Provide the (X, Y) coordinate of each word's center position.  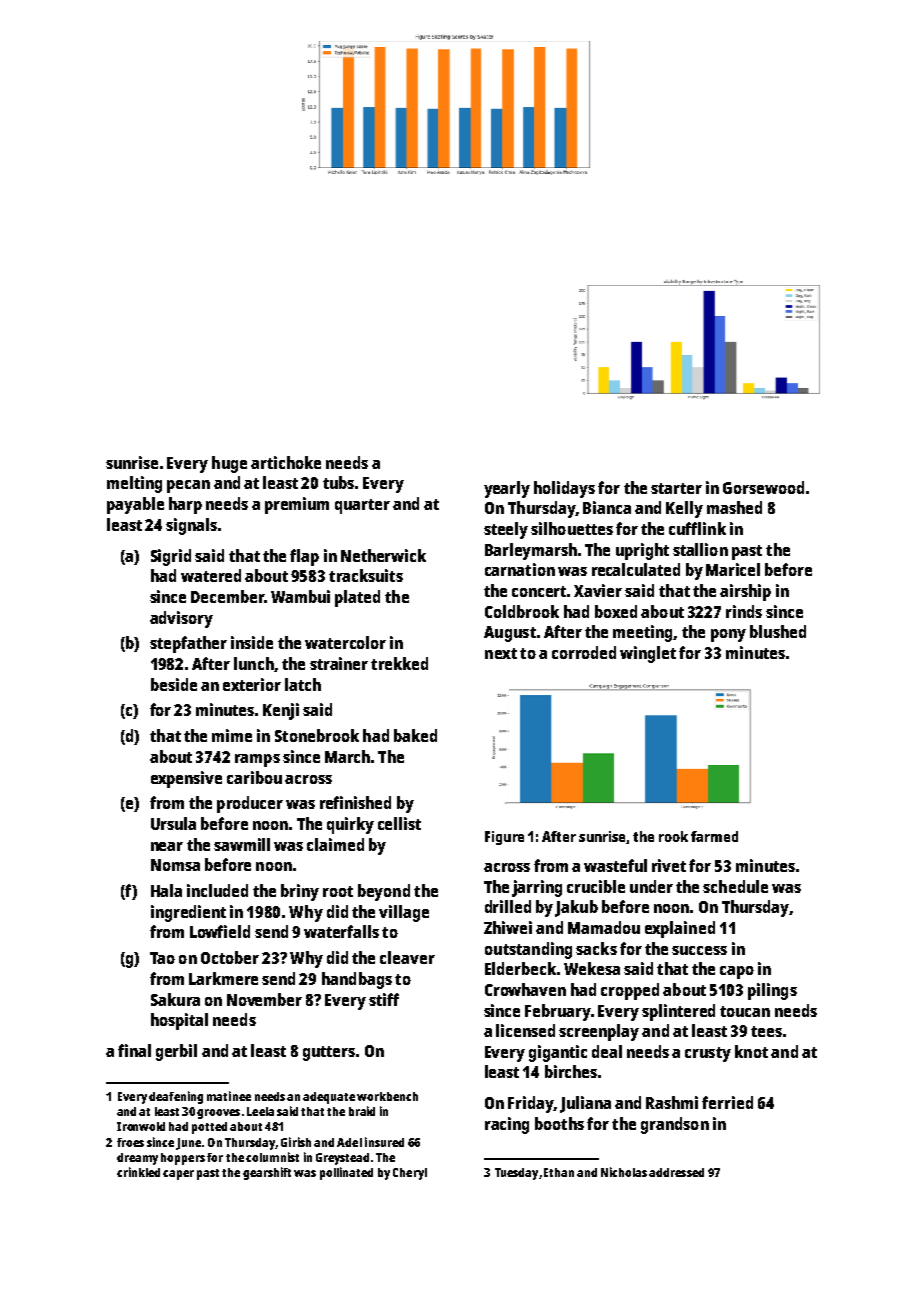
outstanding (528, 950)
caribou (254, 777)
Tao (162, 958)
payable (135, 505)
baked (415, 735)
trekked (399, 663)
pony (728, 635)
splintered (678, 1012)
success (699, 950)
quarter (362, 506)
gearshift (267, 1173)
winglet (648, 654)
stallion (700, 549)
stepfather (188, 644)
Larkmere (223, 978)
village (404, 913)
